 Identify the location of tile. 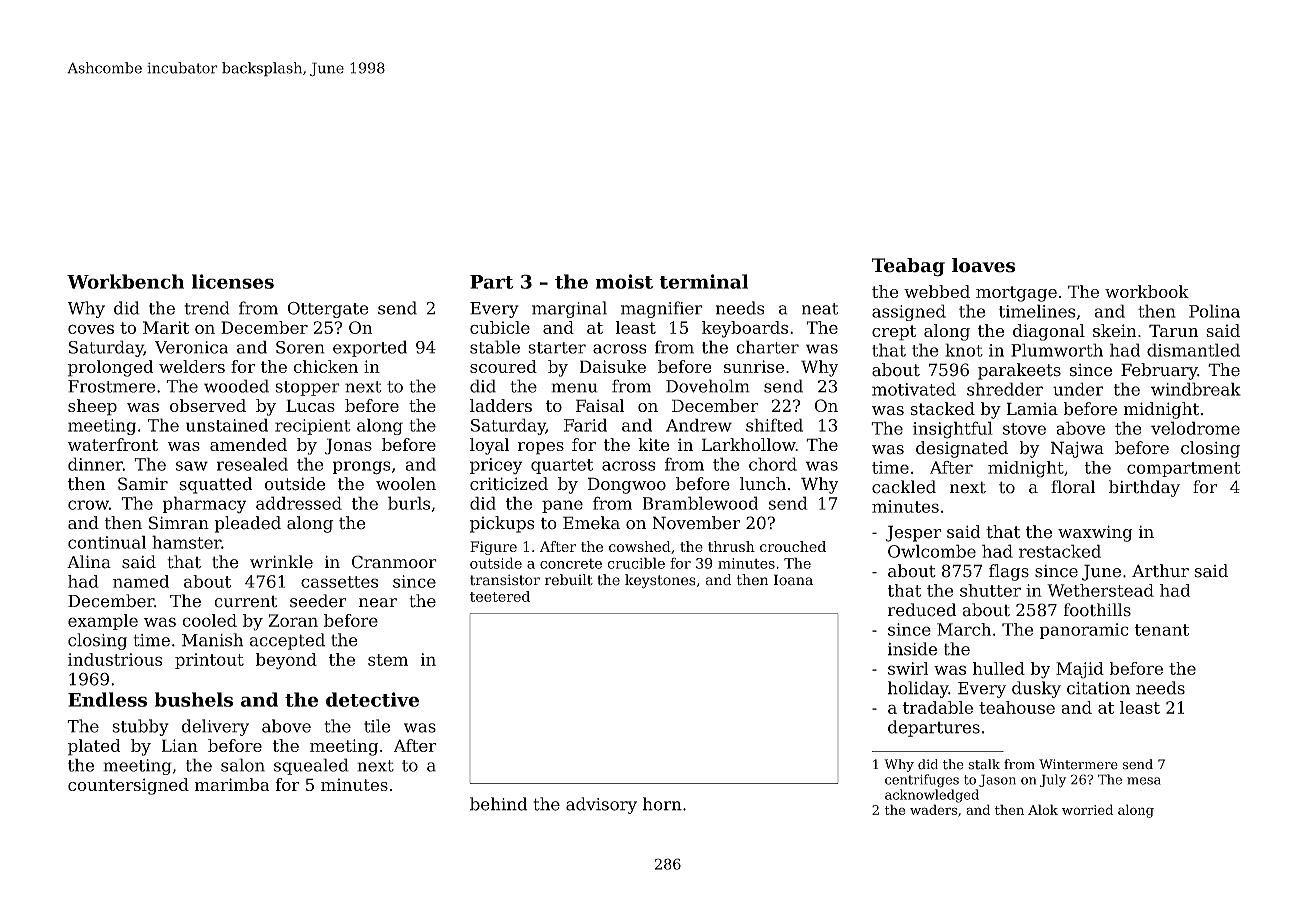
(377, 726).
